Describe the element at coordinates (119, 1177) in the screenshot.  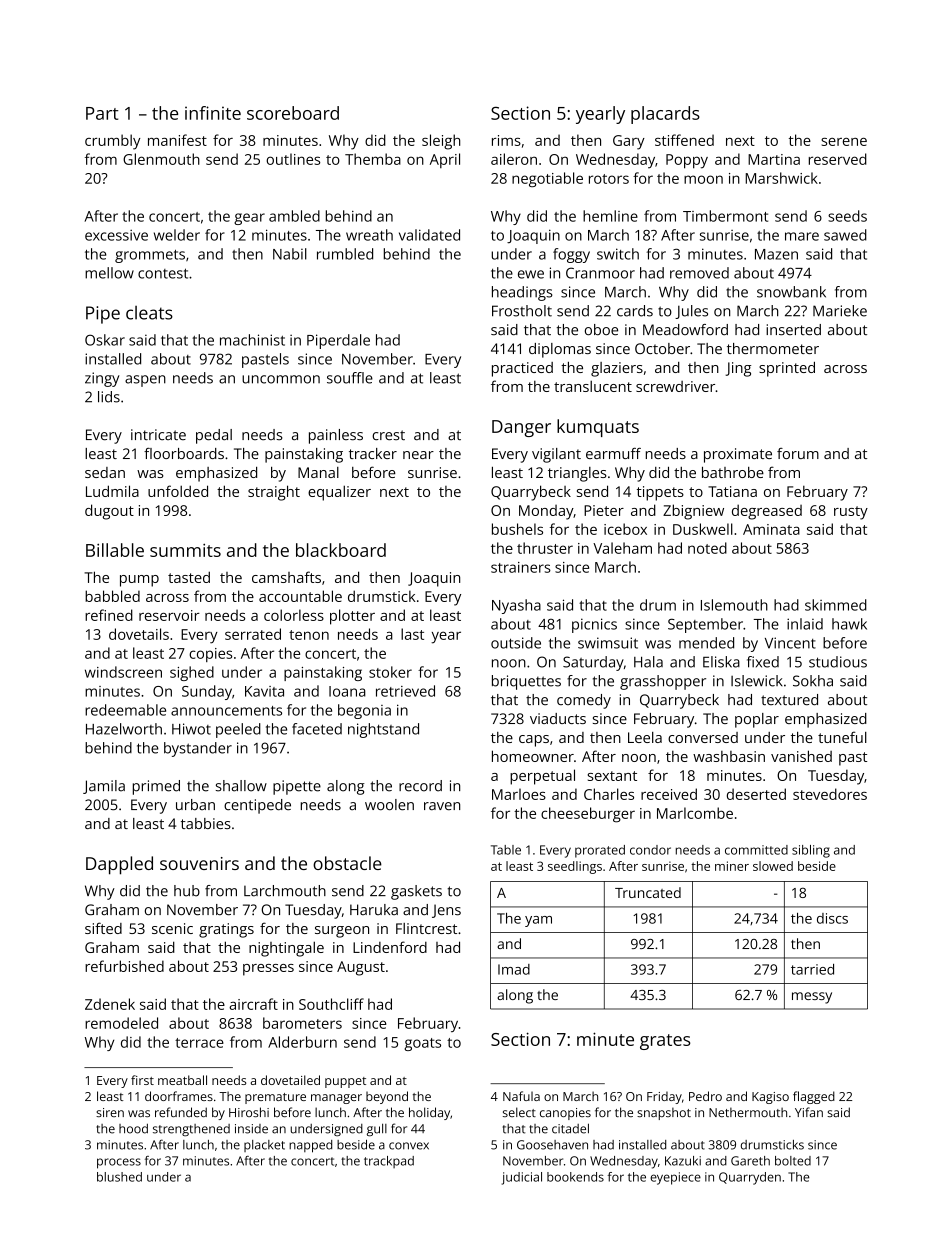
I see `blushed` at that location.
